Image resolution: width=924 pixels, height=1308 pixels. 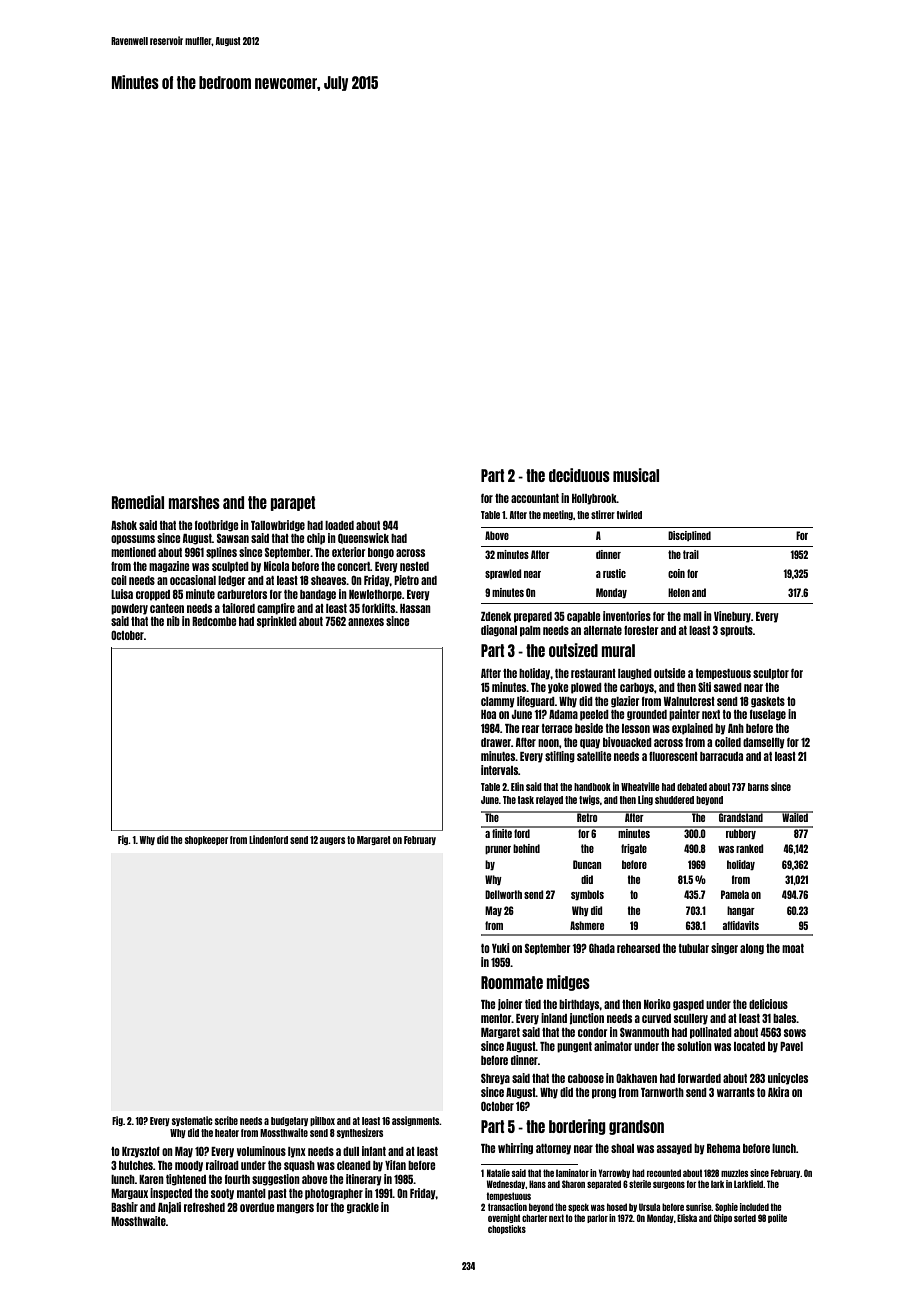 What do you see at coordinates (192, 1121) in the image?
I see `systematic` at bounding box center [192, 1121].
